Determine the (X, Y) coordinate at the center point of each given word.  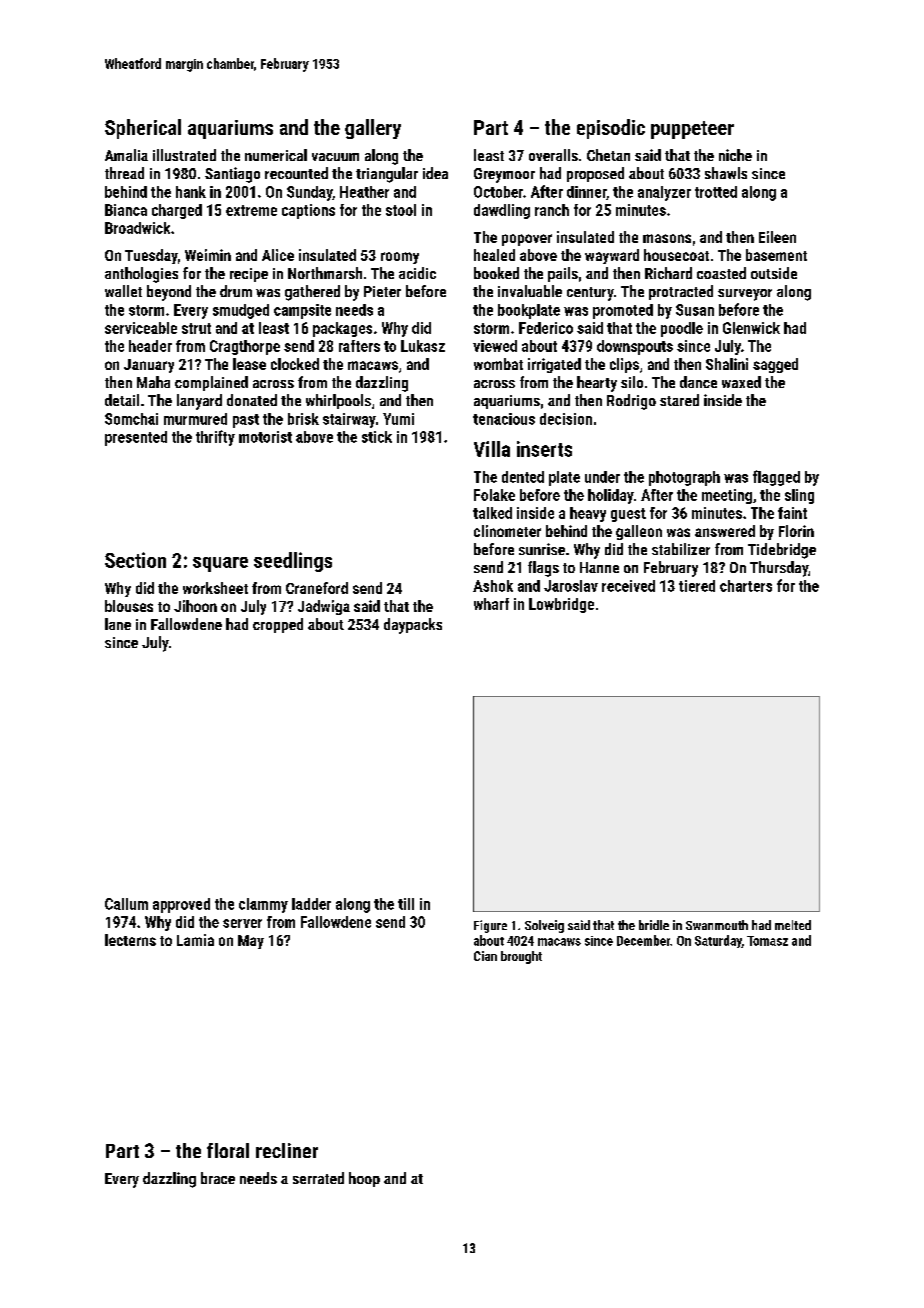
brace (218, 1178)
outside (774, 273)
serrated (318, 1178)
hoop (364, 1179)
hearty (597, 384)
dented (523, 477)
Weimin (208, 255)
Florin (796, 531)
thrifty (215, 438)
